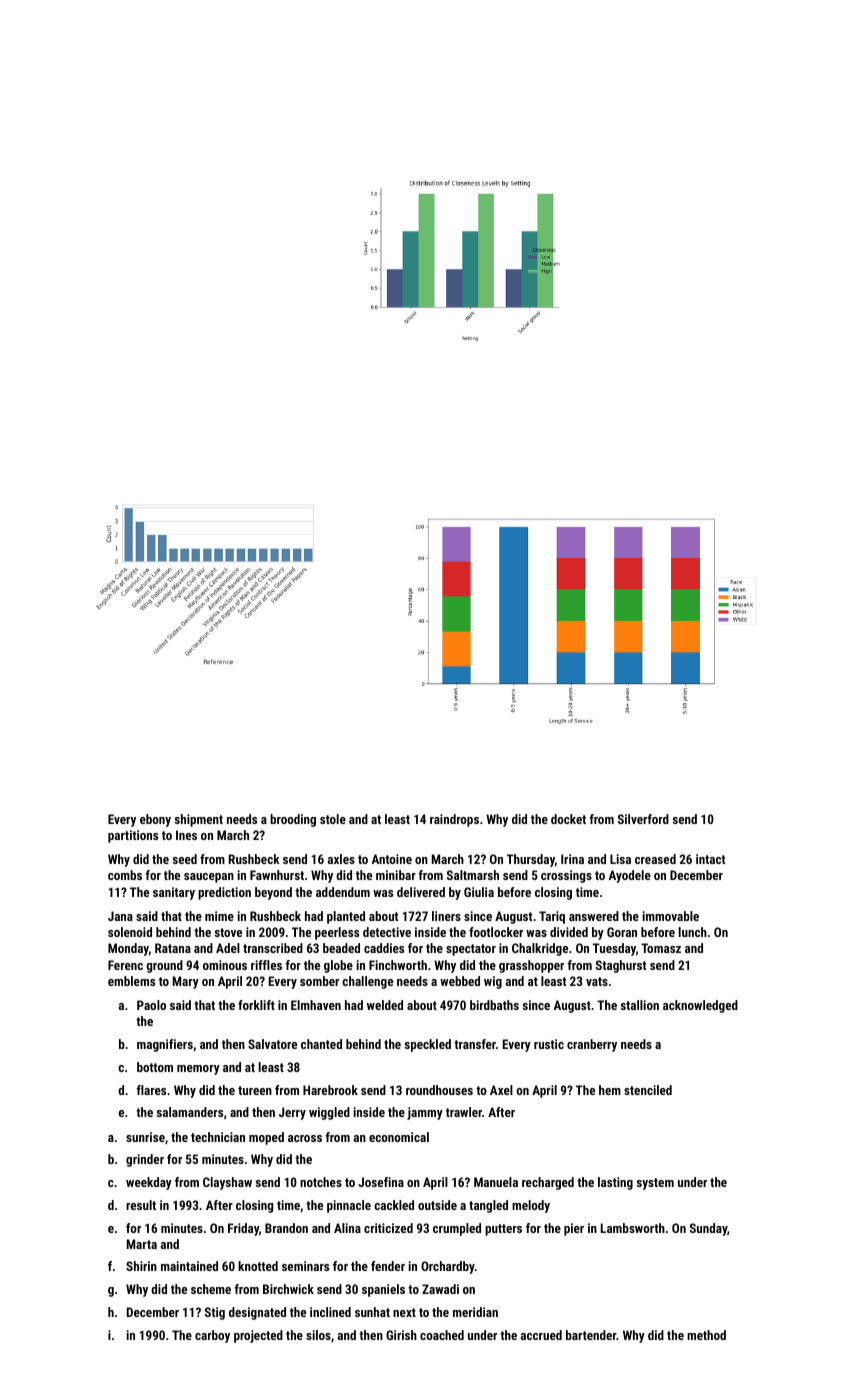 The image size is (849, 1400). I want to click on forklift, so click(256, 1005).
